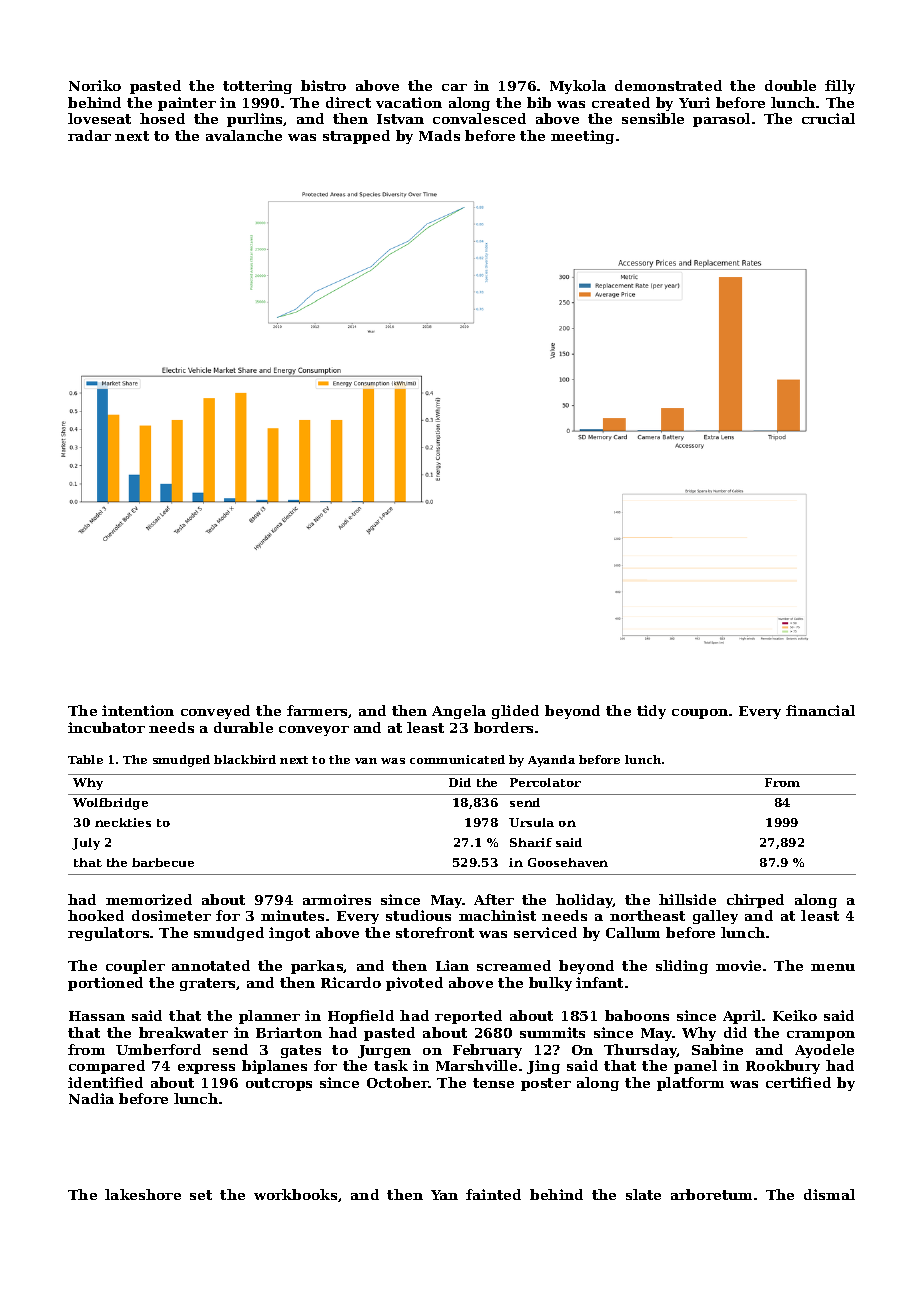 The width and height of the screenshot is (924, 1308). What do you see at coordinates (515, 712) in the screenshot?
I see `glided` at bounding box center [515, 712].
